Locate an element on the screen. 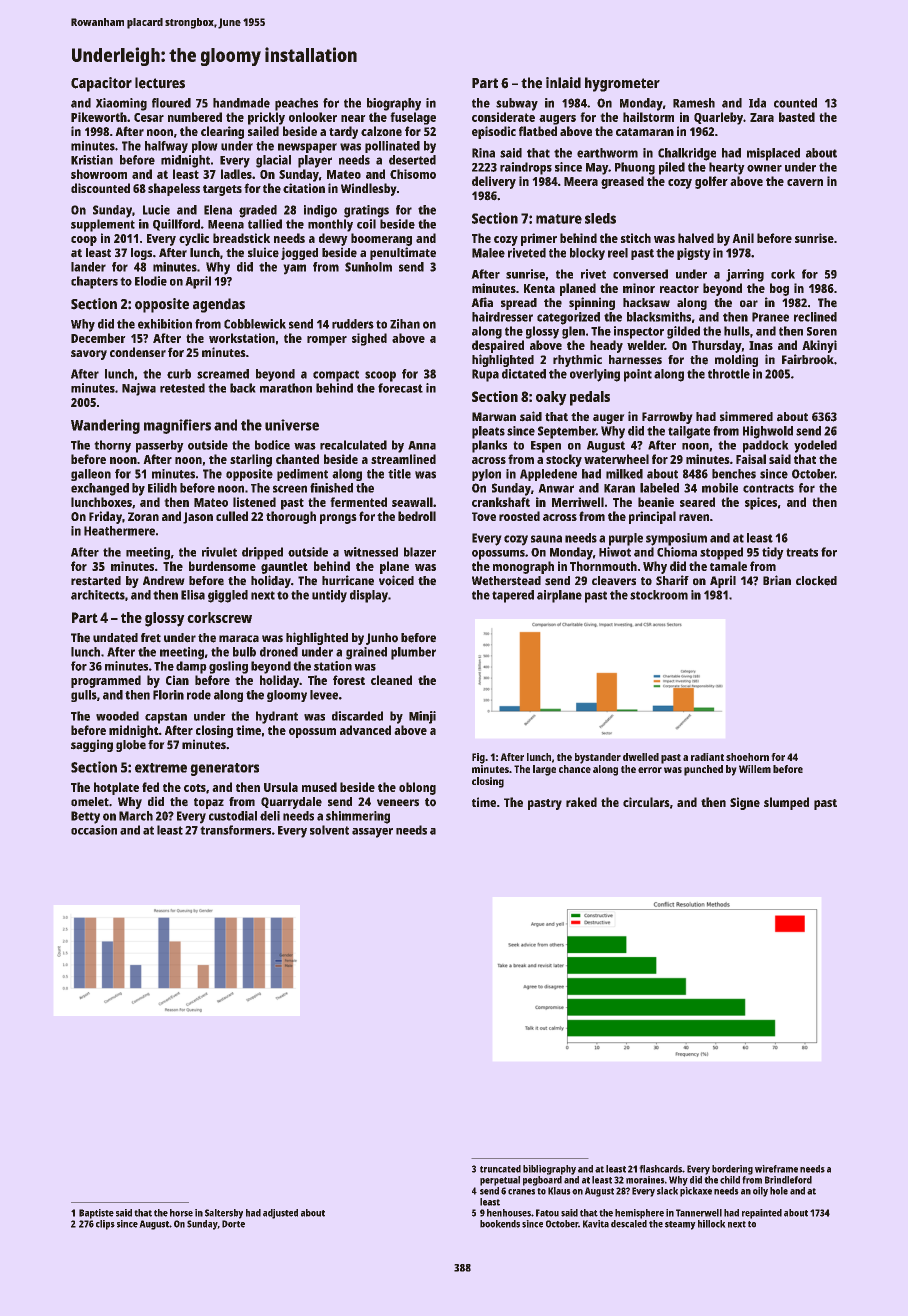 This screenshot has width=908, height=1316. paddock is located at coordinates (766, 446).
